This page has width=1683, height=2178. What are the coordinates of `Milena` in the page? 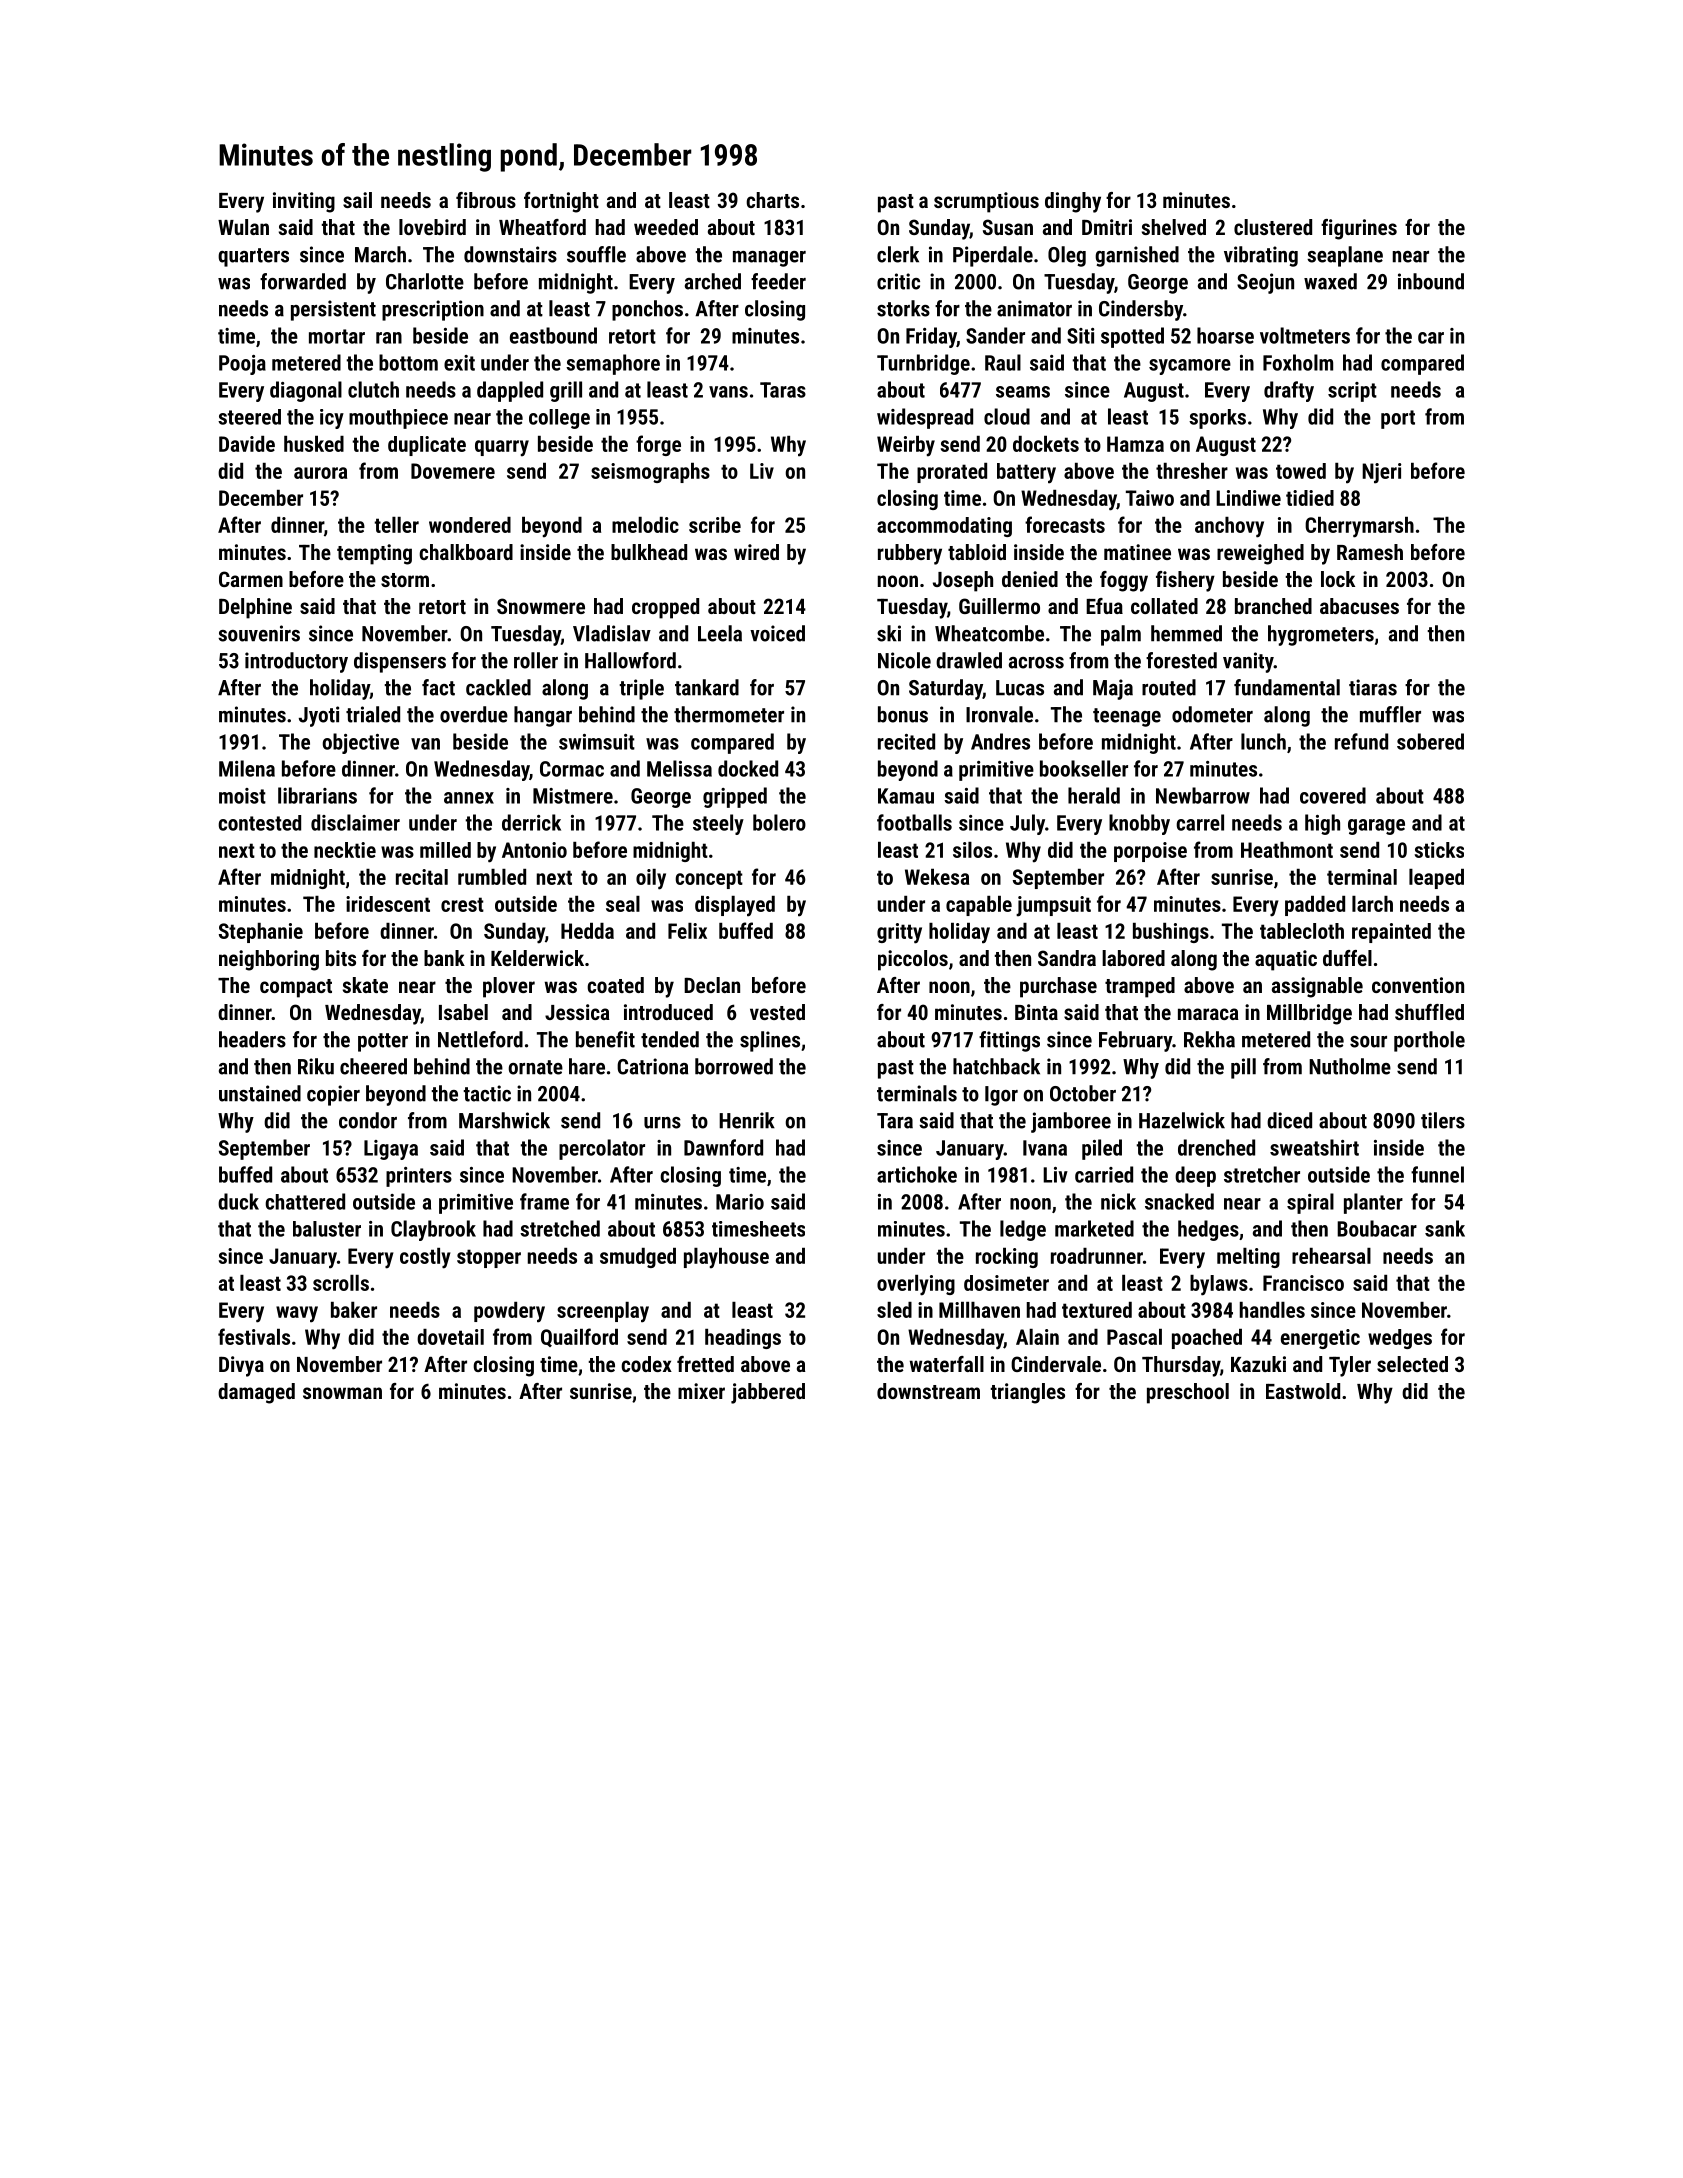 It's located at (247, 768).
